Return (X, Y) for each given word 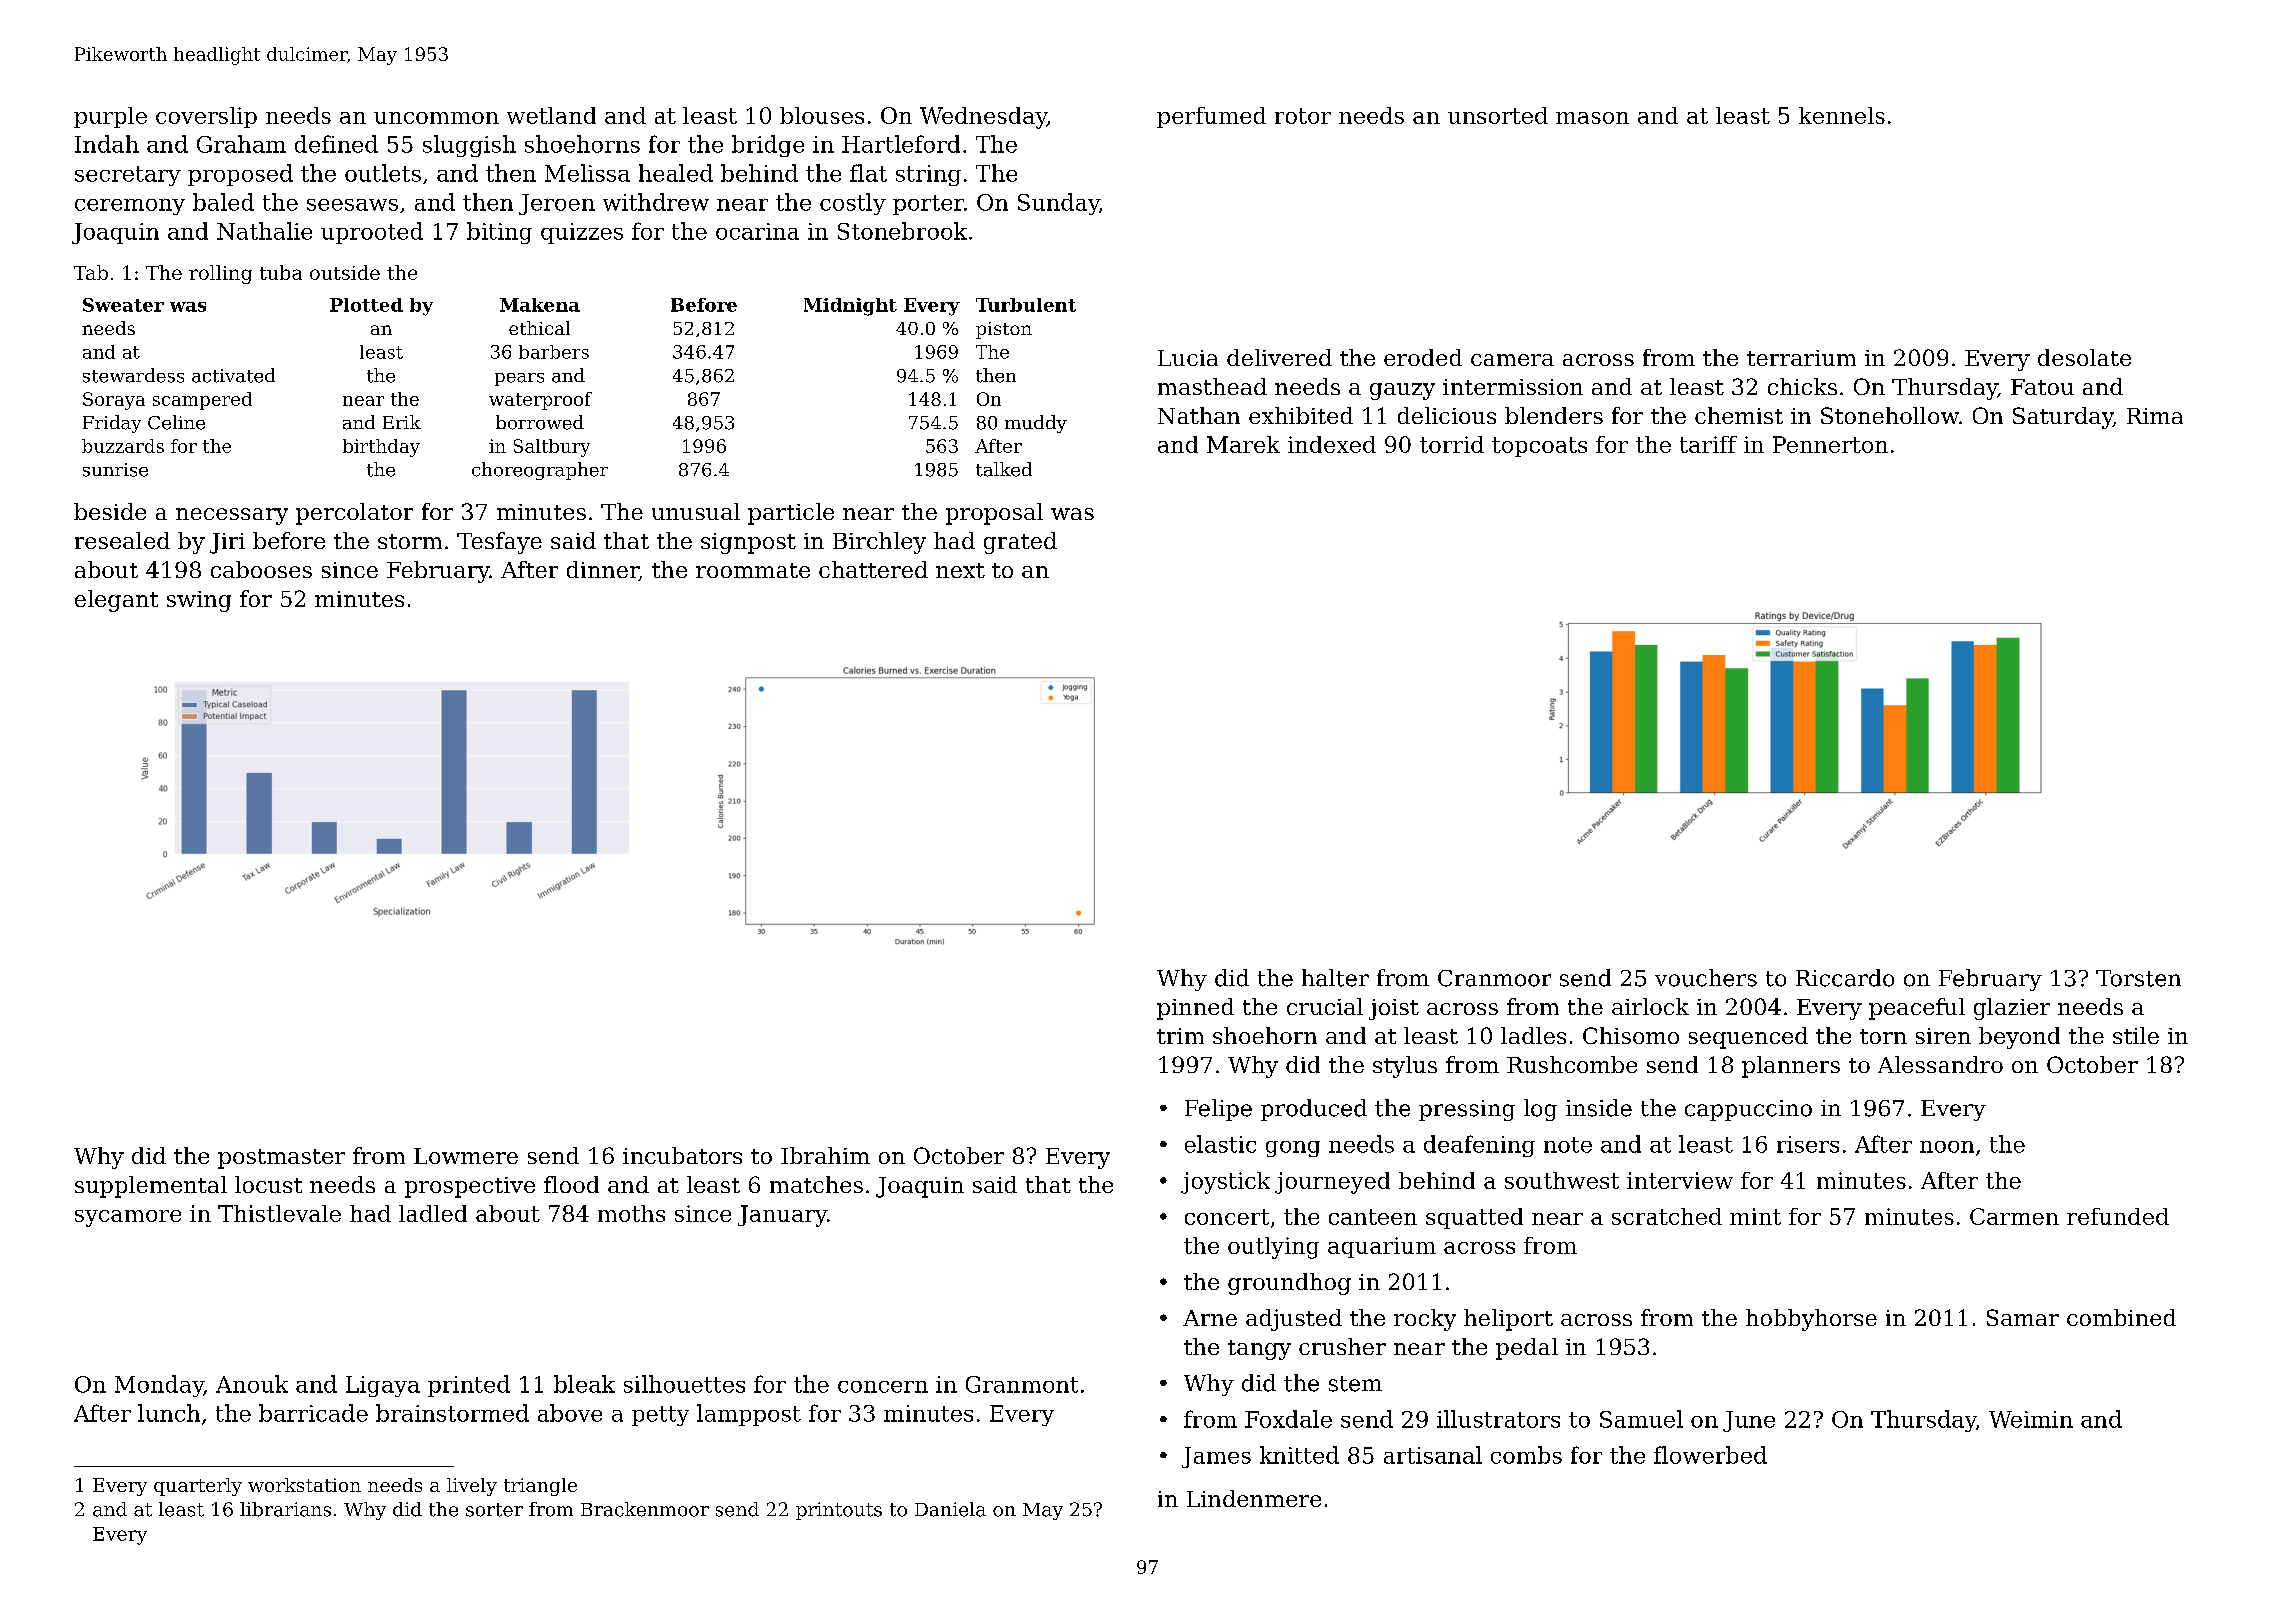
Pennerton (1830, 444)
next (960, 570)
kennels (1842, 115)
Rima (2155, 416)
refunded (2118, 1216)
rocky (1425, 1320)
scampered (202, 401)
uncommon (436, 118)
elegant (116, 601)
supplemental (151, 1187)
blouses (822, 115)
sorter (494, 1510)
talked (1004, 469)
